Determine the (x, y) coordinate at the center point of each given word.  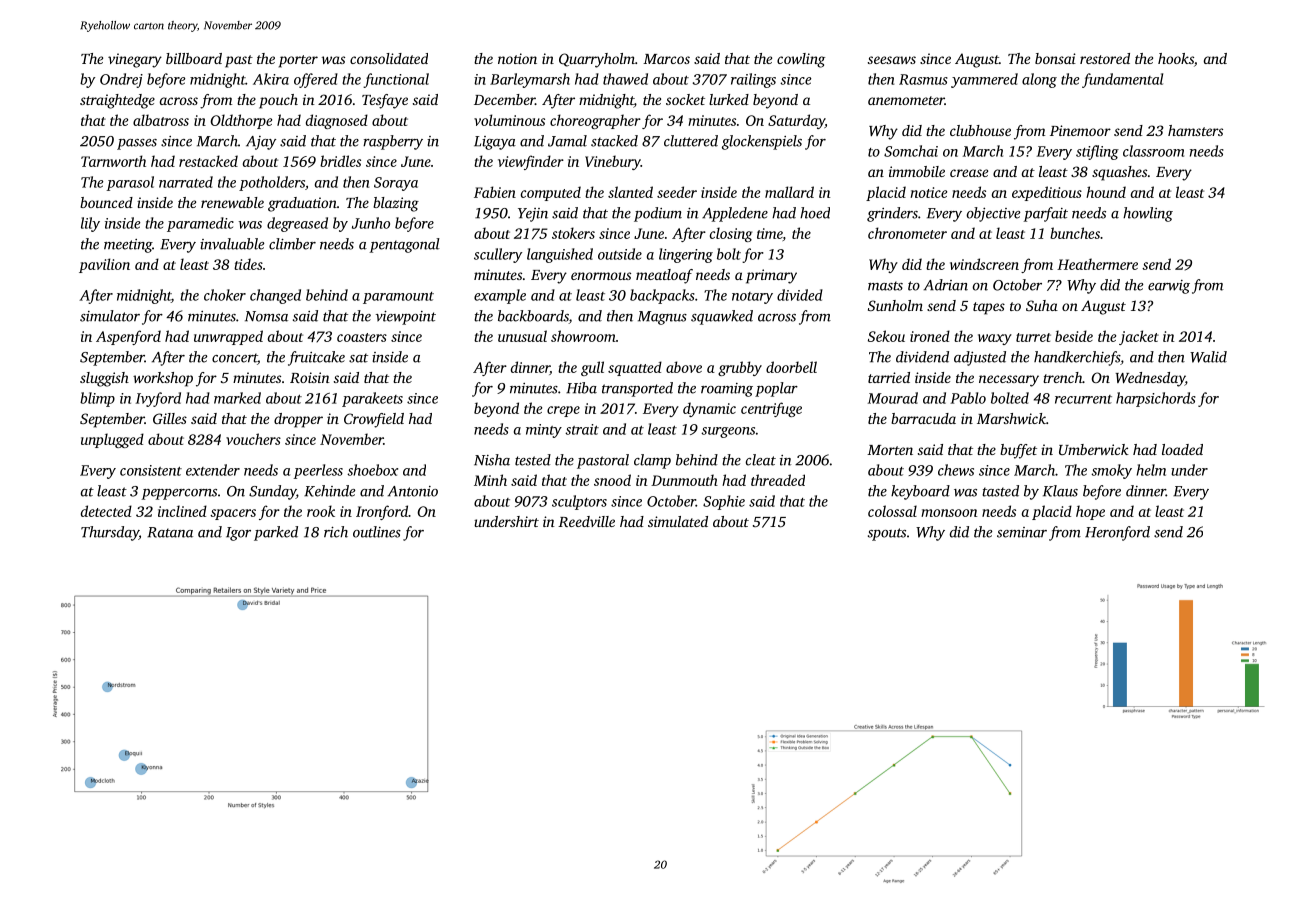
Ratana (170, 532)
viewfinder (531, 162)
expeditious (1047, 193)
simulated (678, 521)
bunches (1075, 233)
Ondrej (121, 80)
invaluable (232, 244)
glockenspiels (762, 142)
